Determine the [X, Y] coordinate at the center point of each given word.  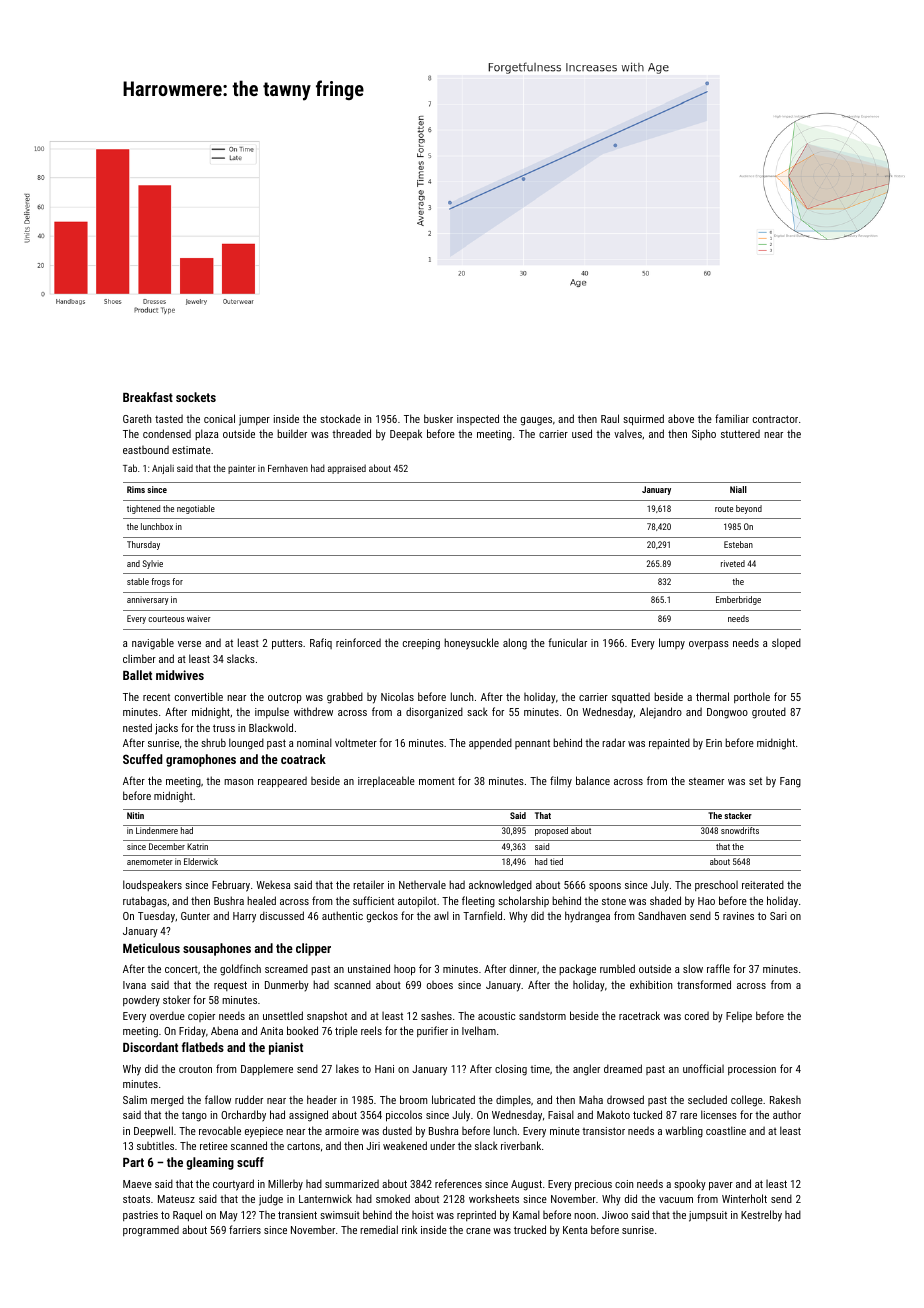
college [747, 1101]
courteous [166, 619]
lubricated [453, 1099]
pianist [286, 1048]
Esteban [738, 544]
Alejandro [661, 713]
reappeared [282, 782]
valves [628, 433]
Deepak [406, 434]
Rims [136, 489]
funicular [567, 642]
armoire [342, 1131]
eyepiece [264, 1132]
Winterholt [744, 1198]
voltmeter [356, 742]
